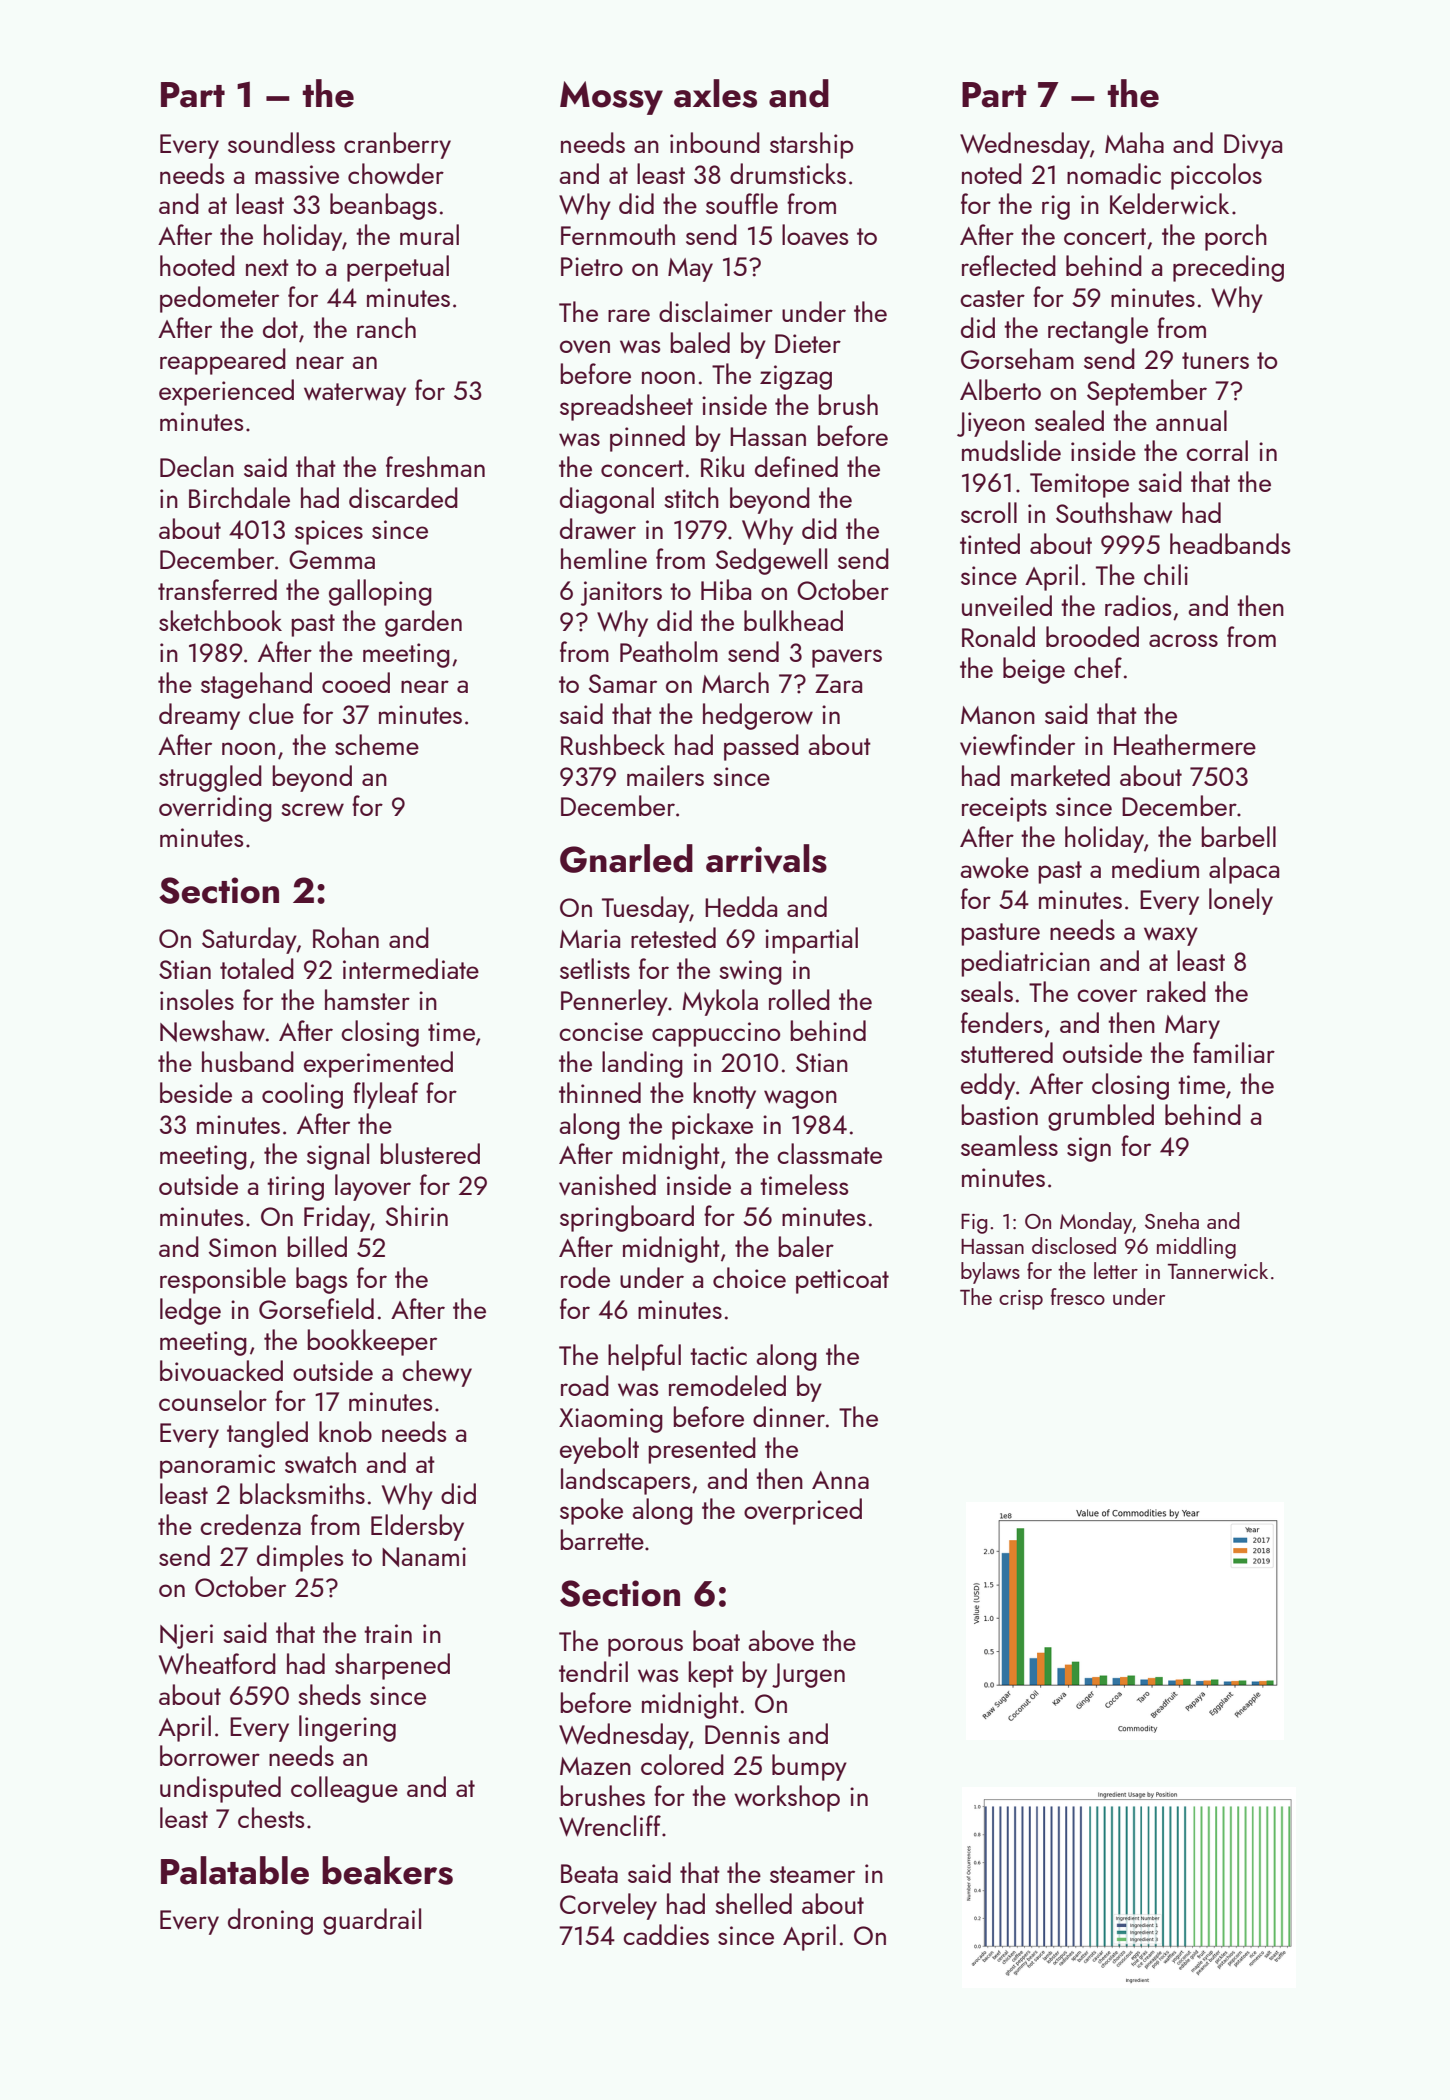  What do you see at coordinates (1004, 809) in the screenshot?
I see `receipts` at bounding box center [1004, 809].
